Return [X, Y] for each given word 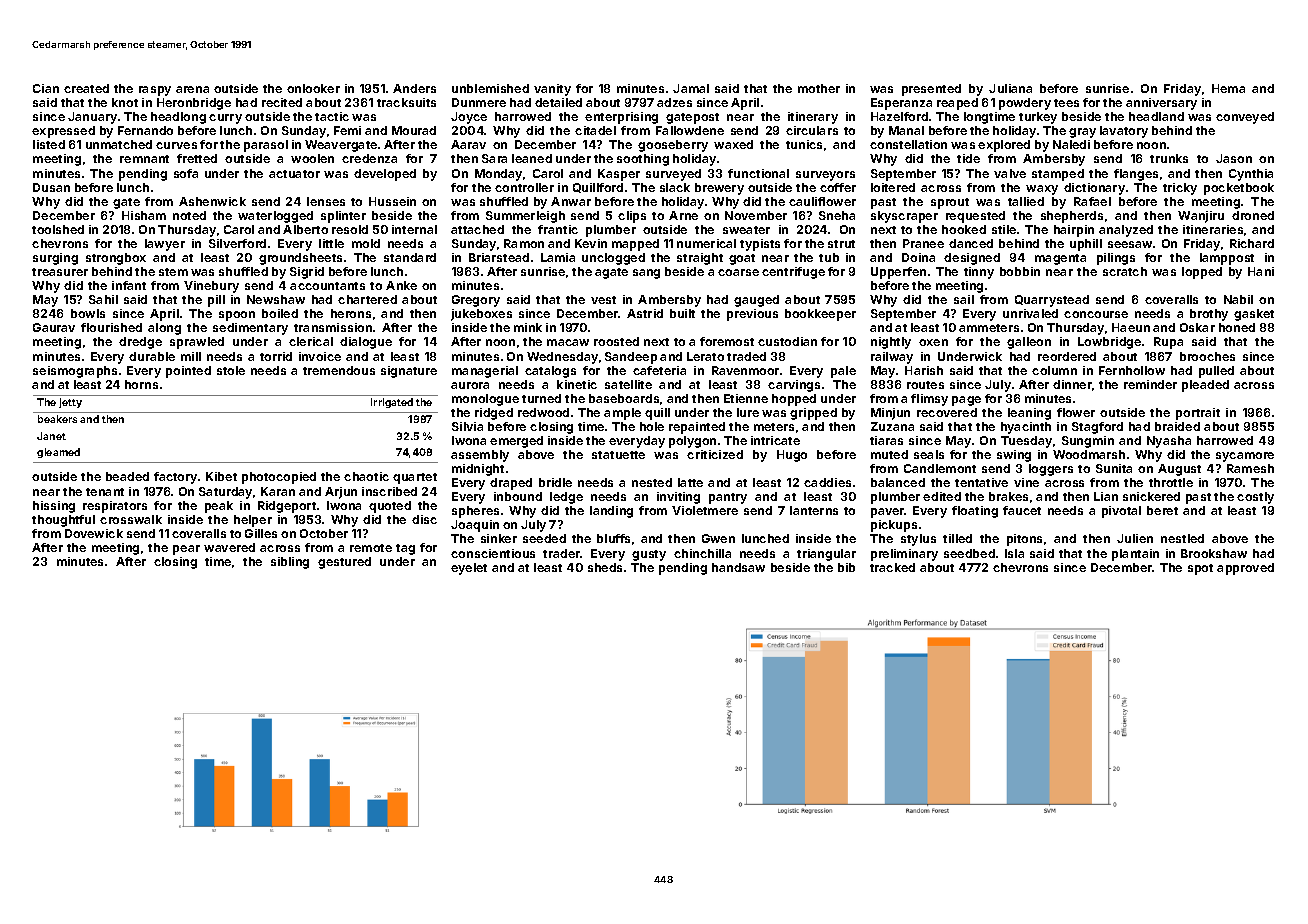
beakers [57, 419]
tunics [804, 144]
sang [646, 274]
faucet [1022, 510]
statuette [618, 455]
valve [1010, 173]
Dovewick [94, 533]
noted [189, 215]
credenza [369, 158]
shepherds [1072, 217]
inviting [678, 498]
